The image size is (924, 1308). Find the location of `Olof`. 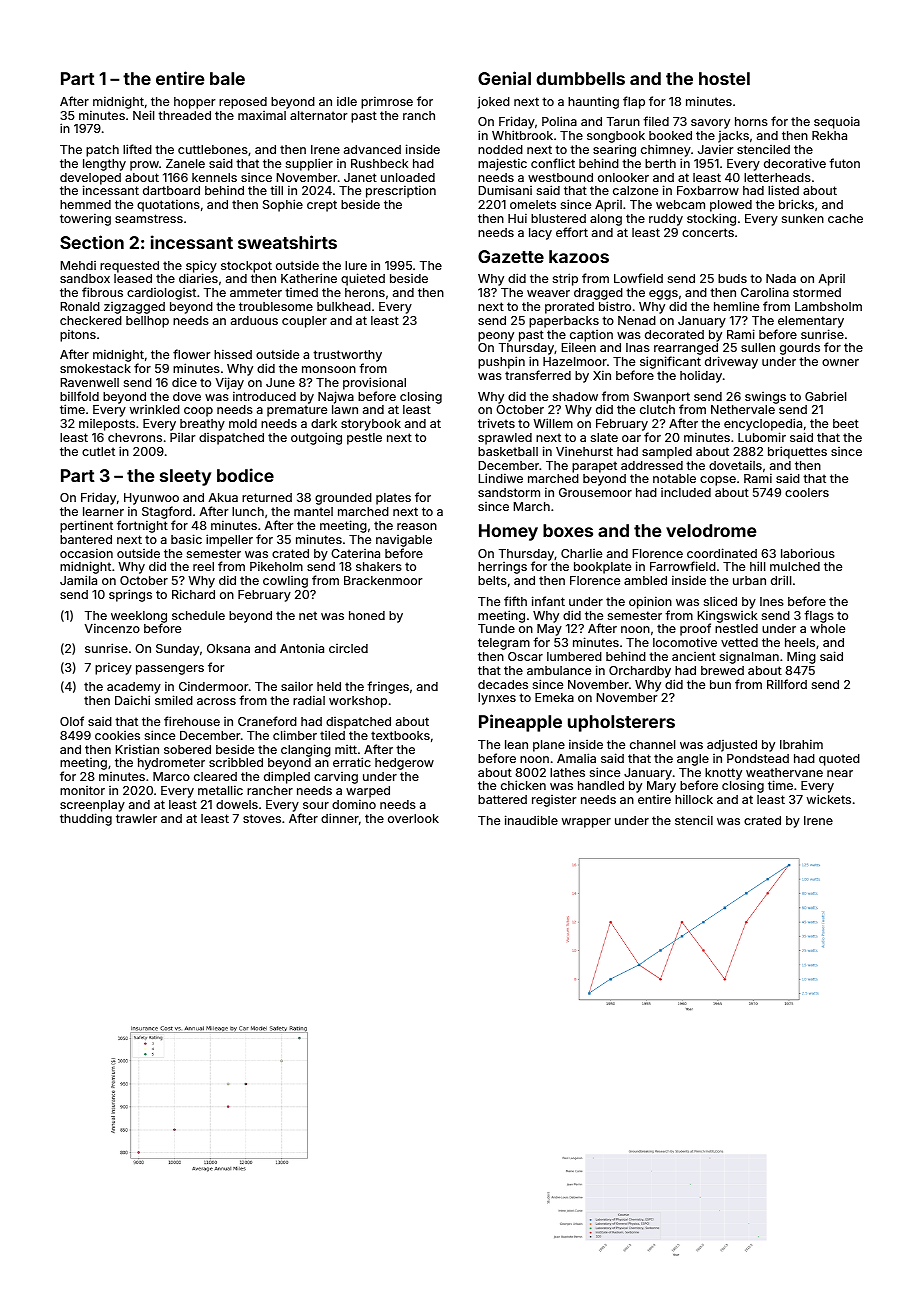

Olof is located at coordinates (72, 721).
